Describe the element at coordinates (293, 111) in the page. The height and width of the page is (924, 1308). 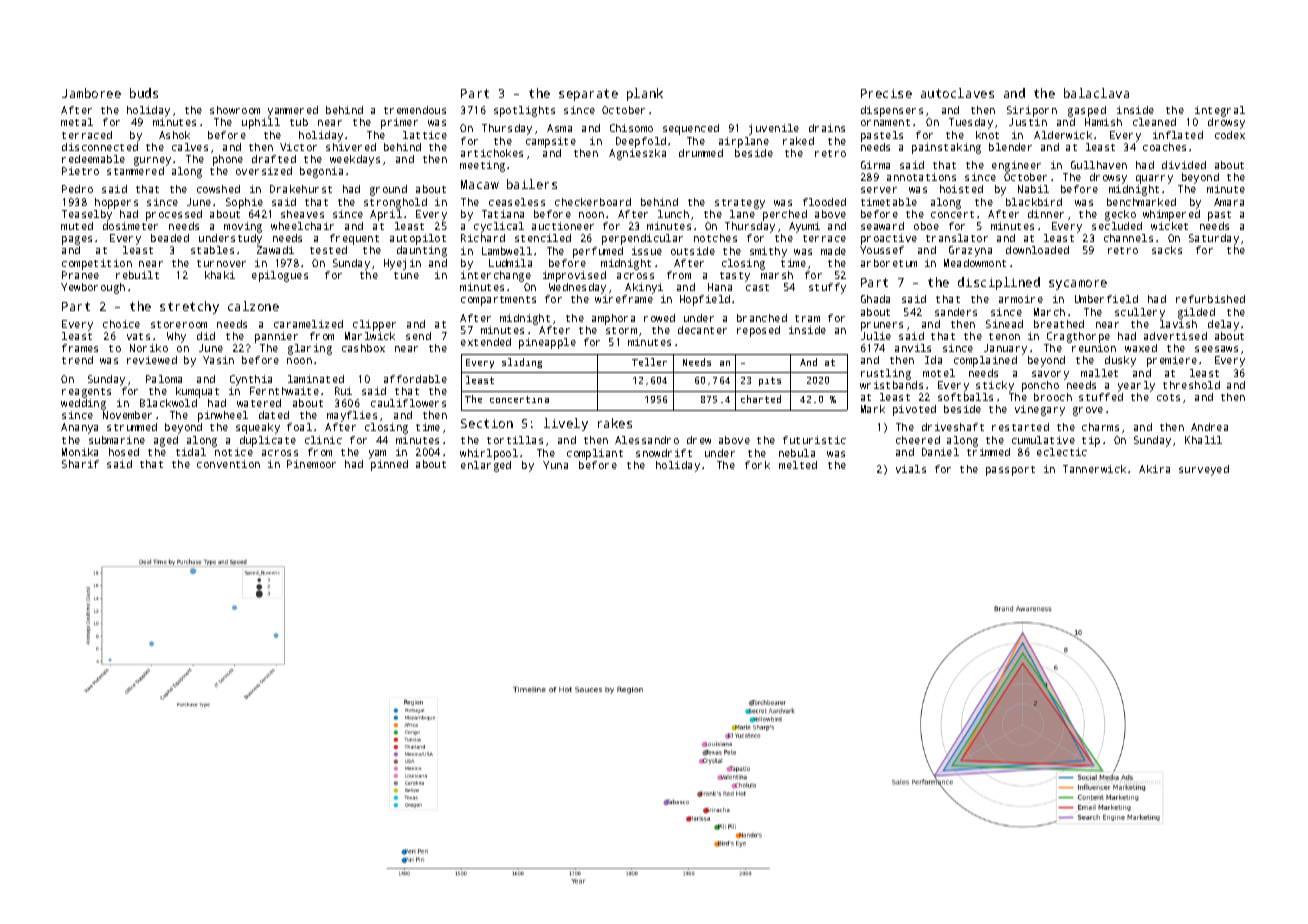
I see `yammered` at that location.
